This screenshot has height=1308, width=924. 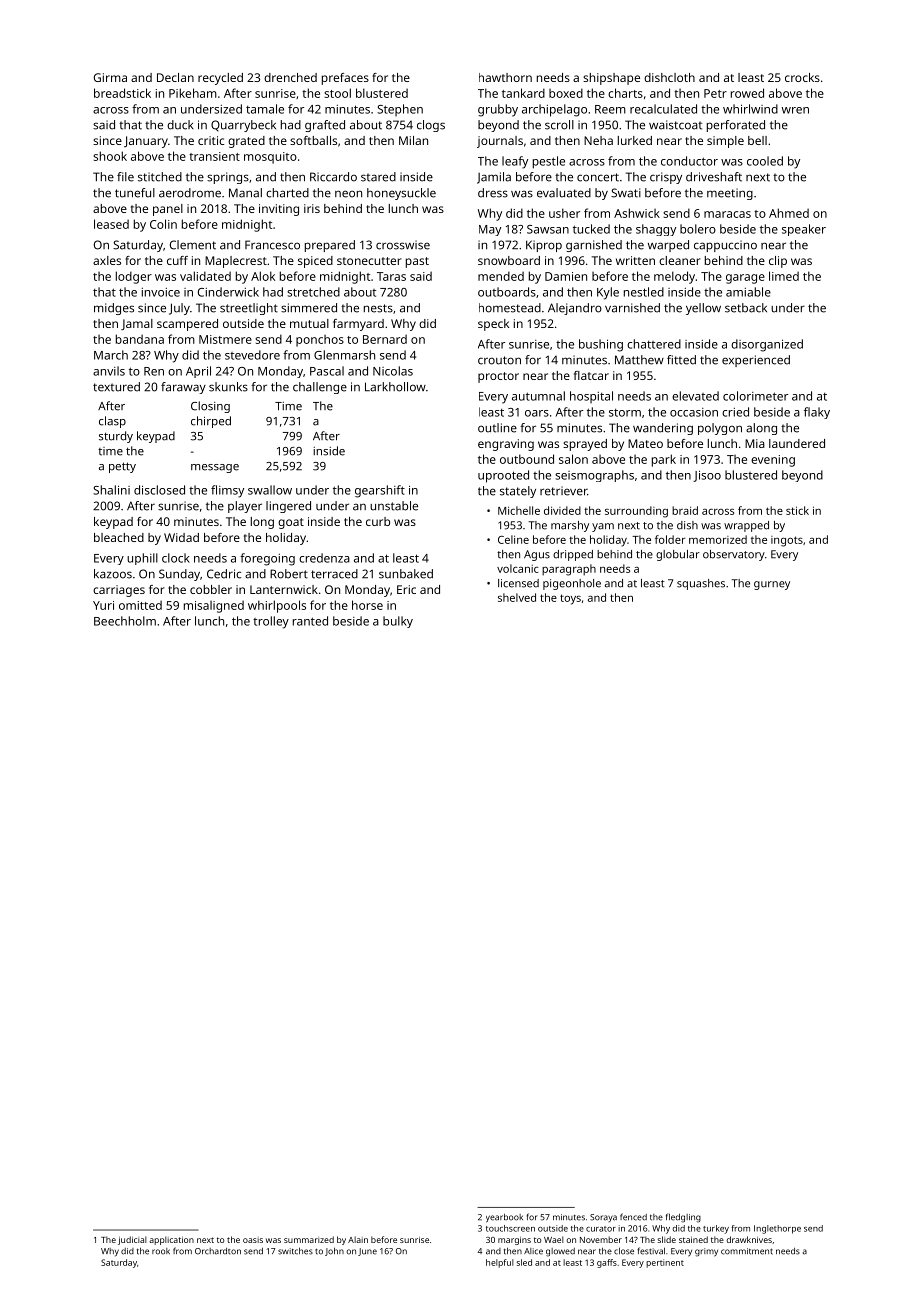 What do you see at coordinates (187, 325) in the screenshot?
I see `scampered` at bounding box center [187, 325].
